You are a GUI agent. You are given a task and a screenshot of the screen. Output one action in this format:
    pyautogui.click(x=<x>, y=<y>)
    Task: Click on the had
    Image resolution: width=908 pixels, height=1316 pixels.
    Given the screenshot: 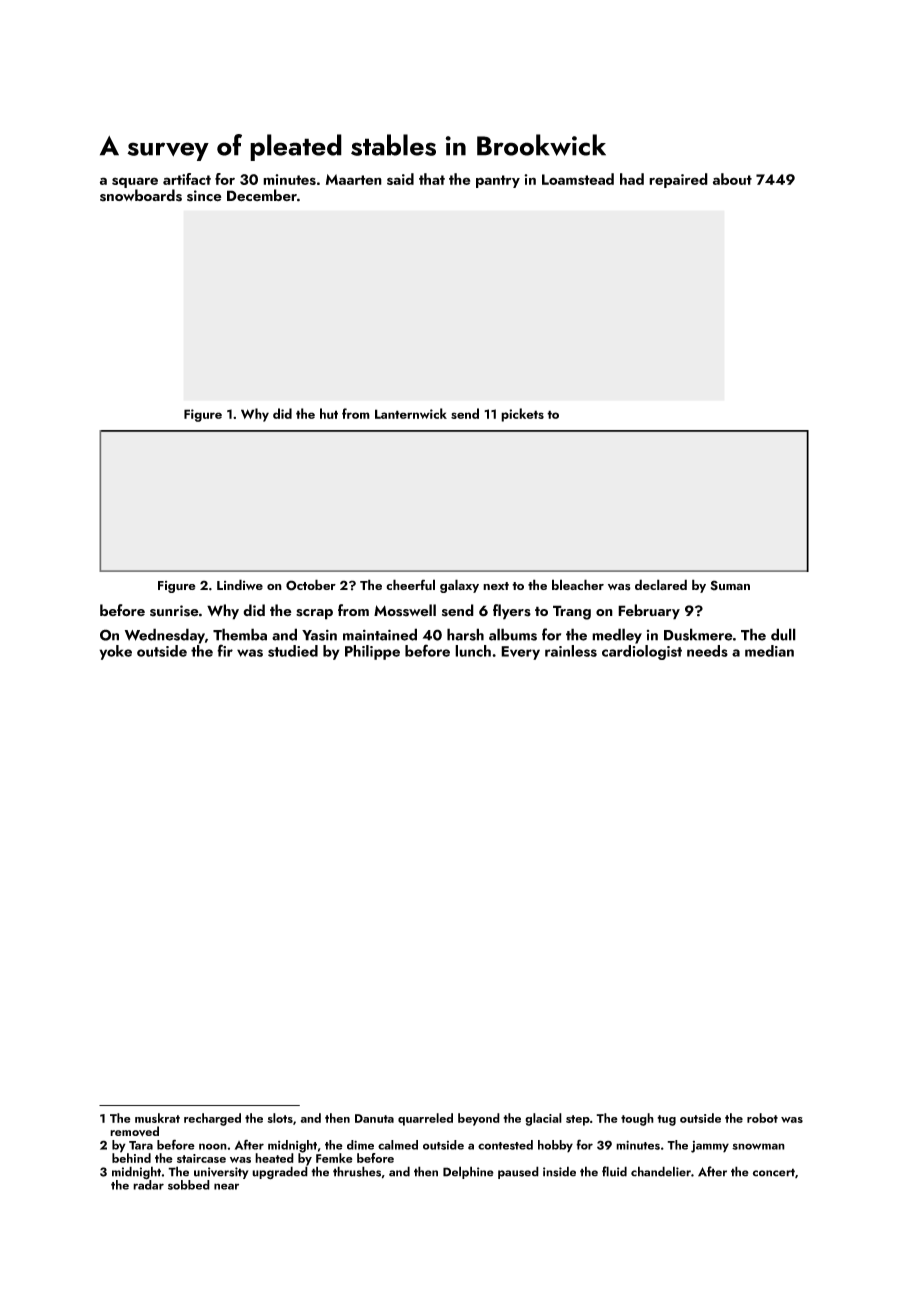 What is the action you would take?
    pyautogui.click(x=632, y=179)
